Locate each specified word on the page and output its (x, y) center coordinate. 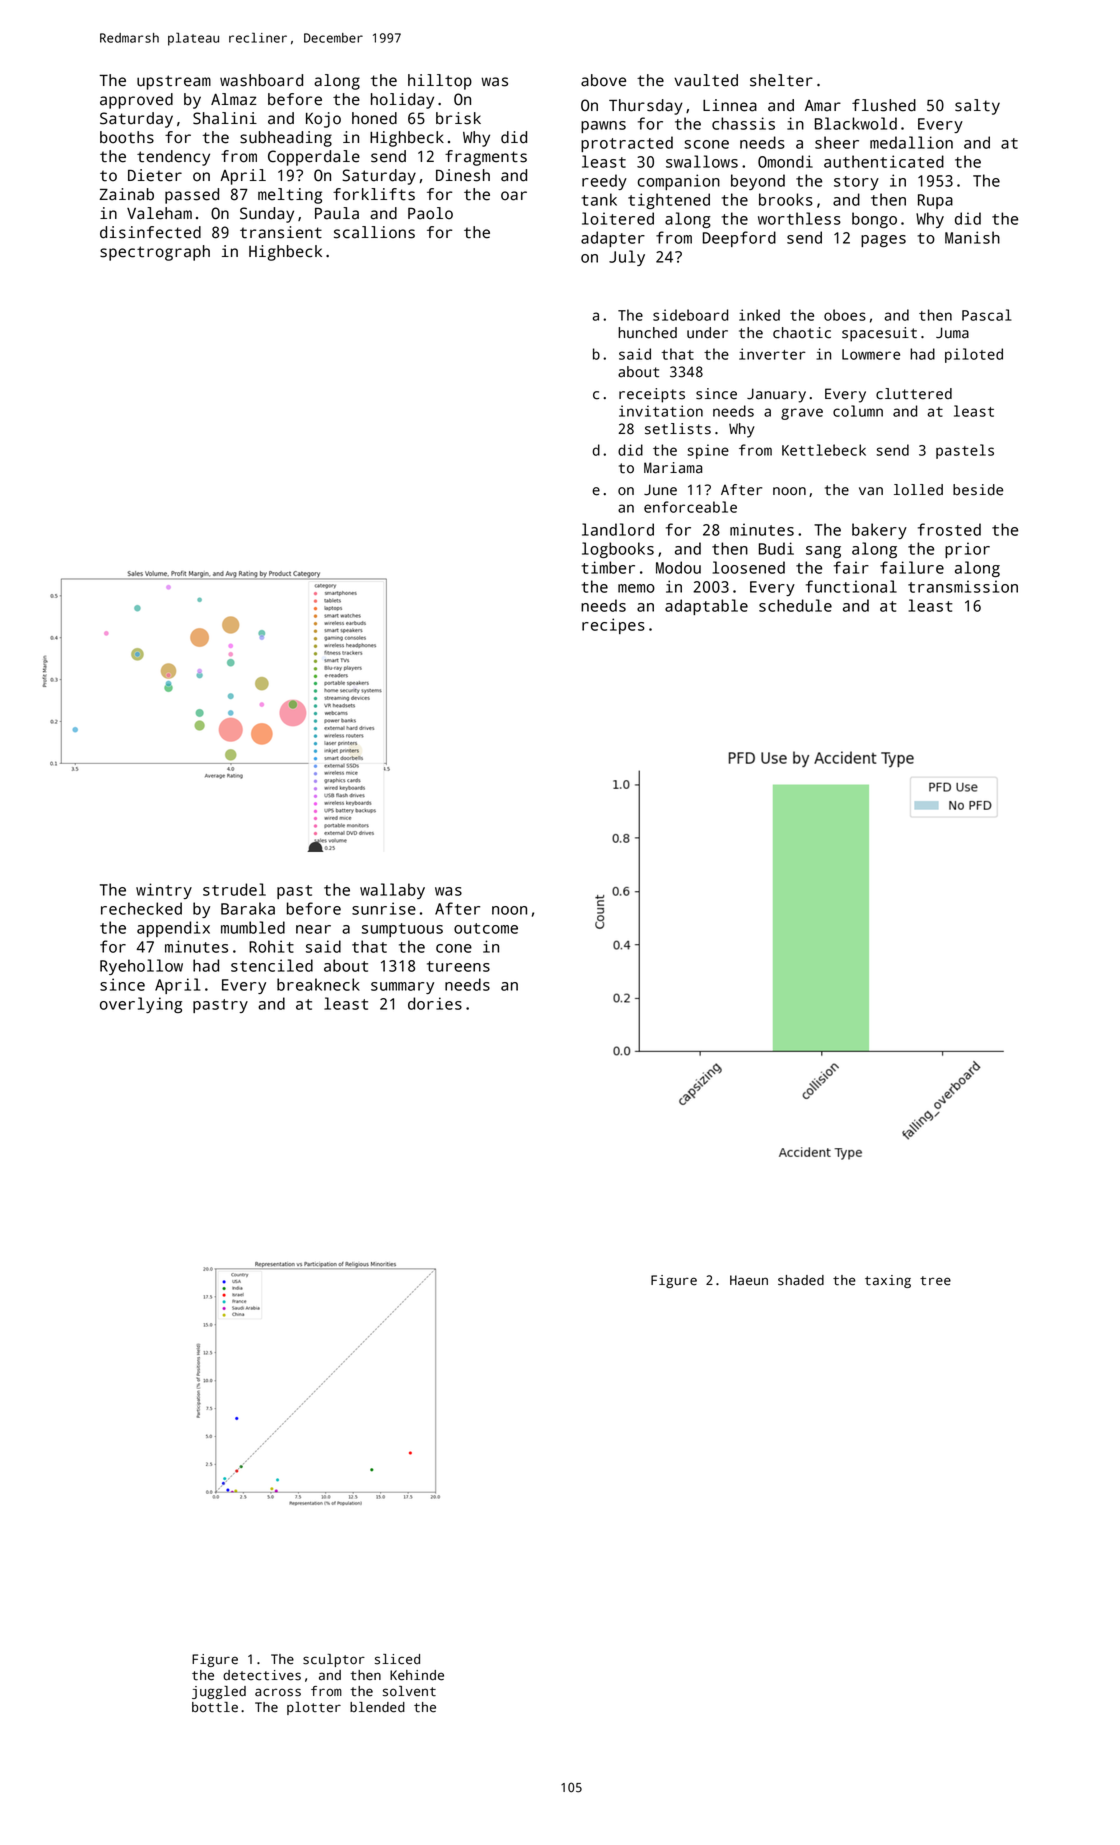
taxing (888, 1281)
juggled (219, 1692)
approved (136, 101)
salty (977, 107)
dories (435, 1003)
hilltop (440, 82)
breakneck (318, 984)
